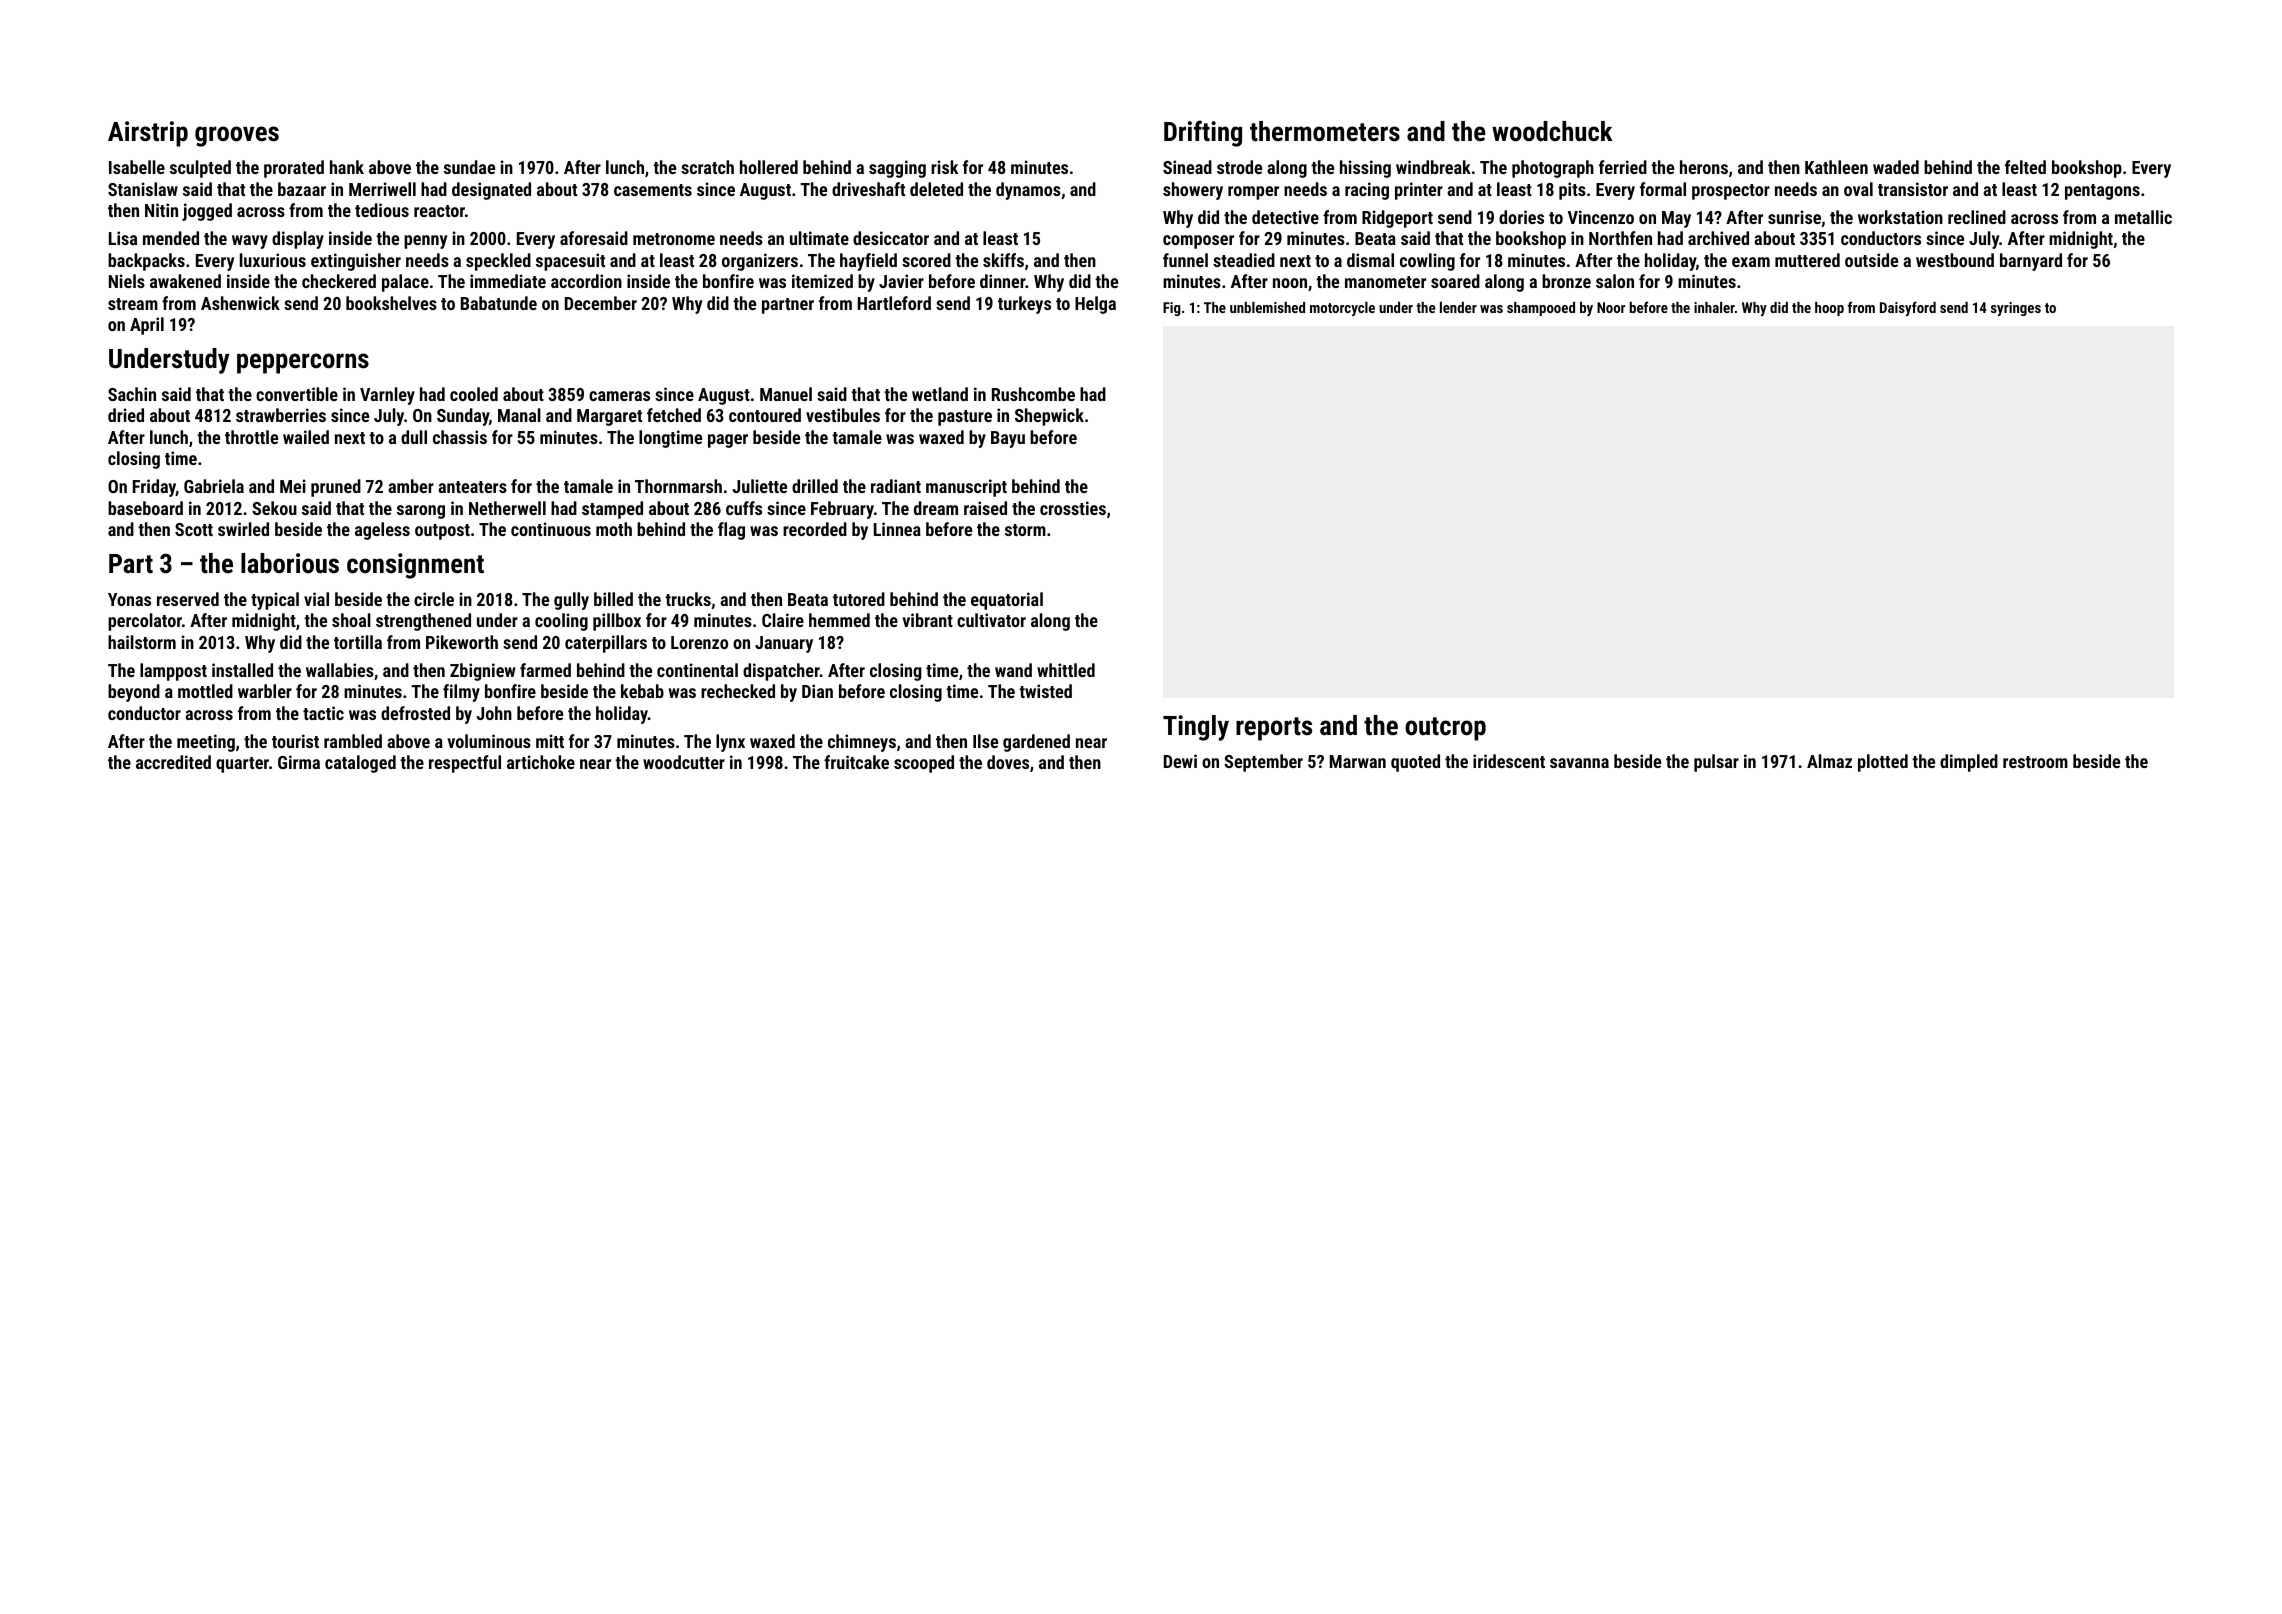 The image size is (2282, 1614). I want to click on Manuel, so click(786, 394).
